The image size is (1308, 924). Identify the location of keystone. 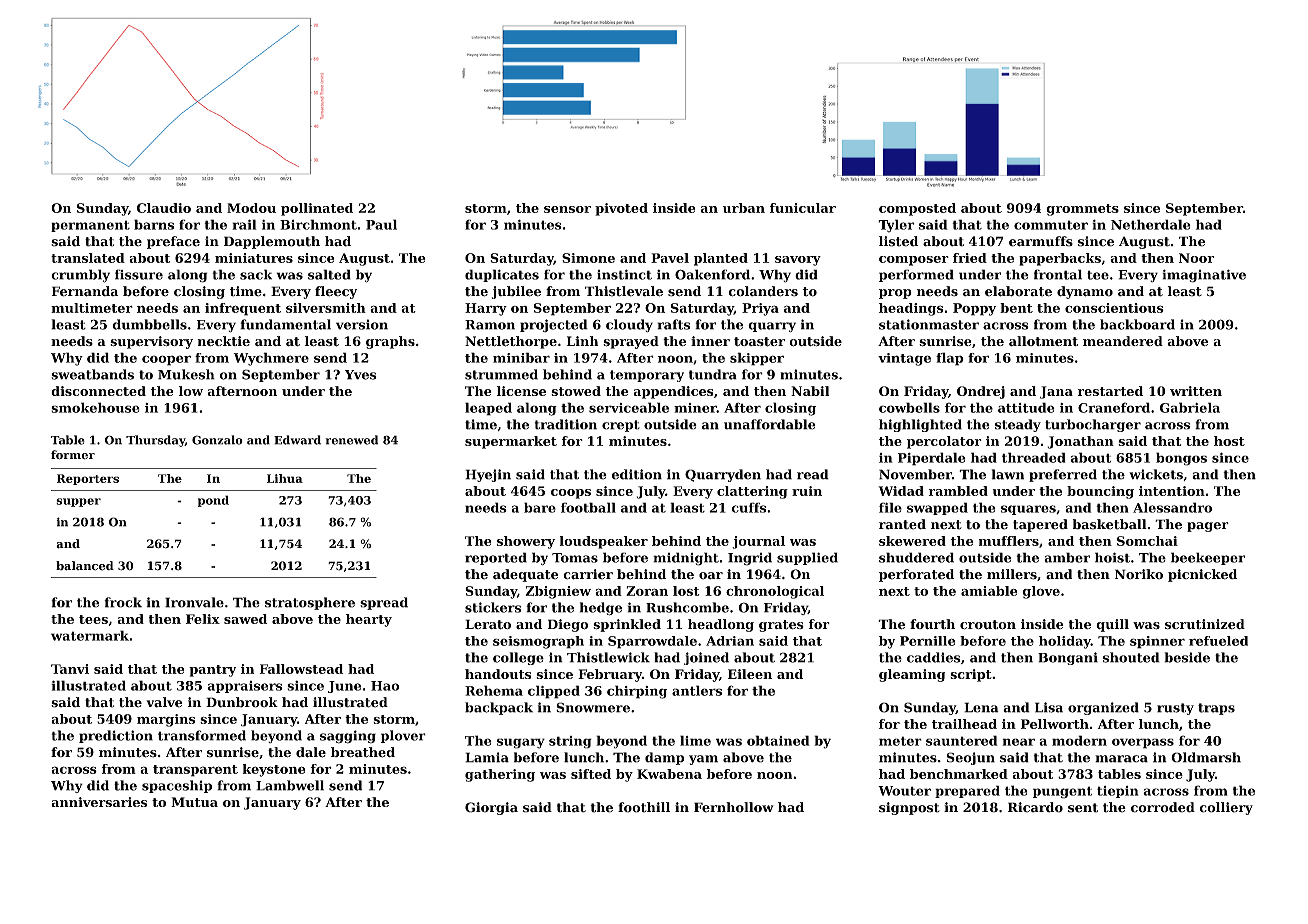
(274, 770).
